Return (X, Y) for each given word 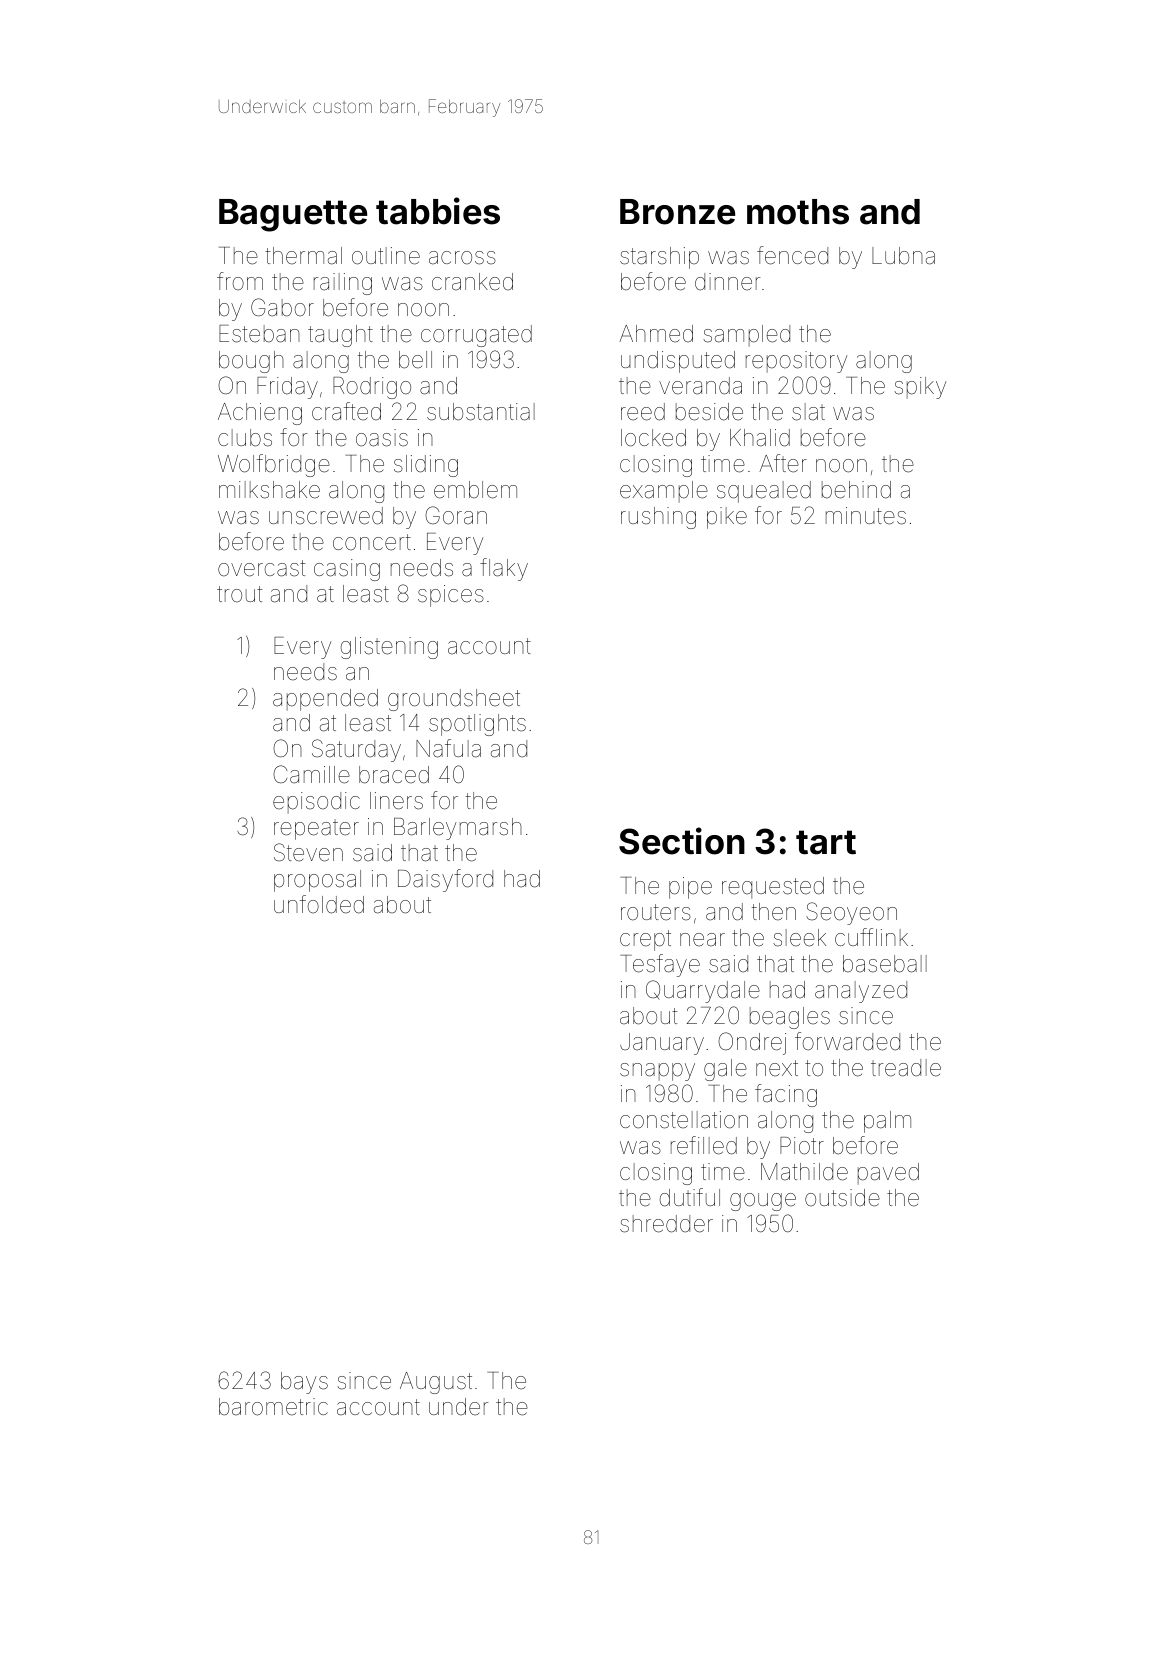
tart (826, 842)
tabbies (438, 211)
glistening (389, 648)
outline (386, 256)
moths (798, 212)
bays (304, 1383)
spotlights (477, 725)
